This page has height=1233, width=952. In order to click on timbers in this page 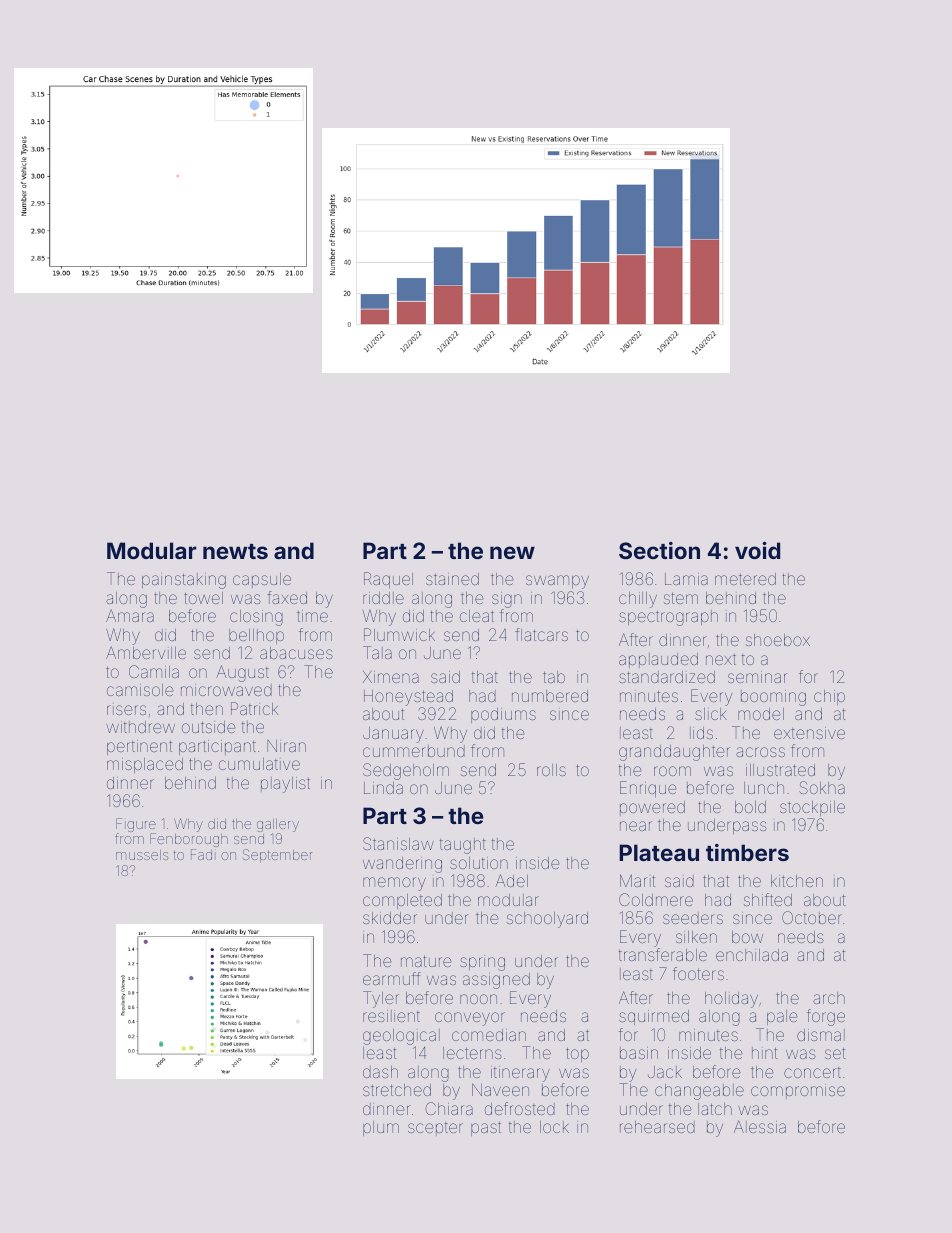, I will do `click(747, 852)`.
